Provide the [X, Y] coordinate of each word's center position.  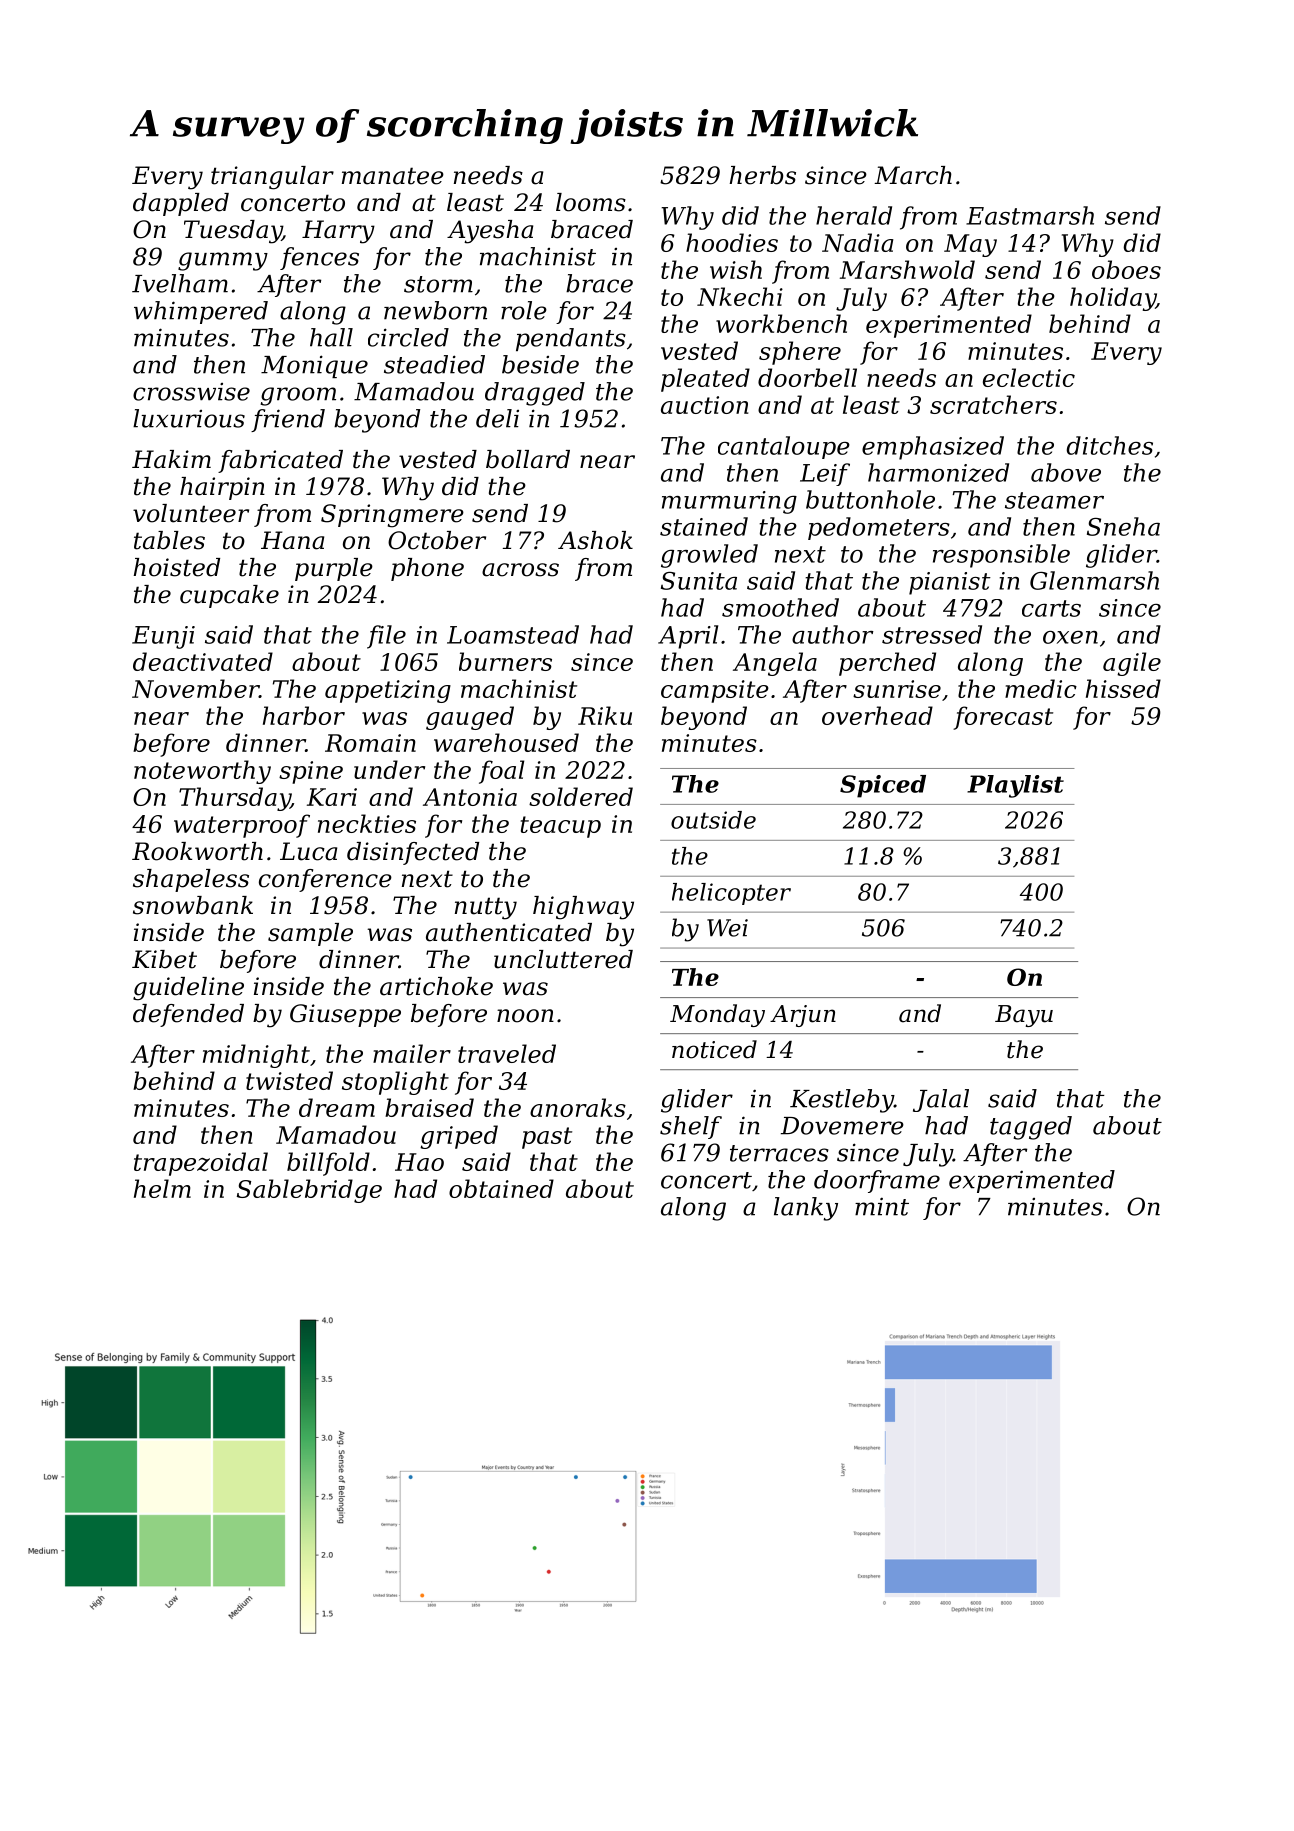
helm [162, 1188]
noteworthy [202, 772]
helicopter [731, 894]
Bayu [1024, 1016]
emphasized [933, 448]
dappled [181, 204]
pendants [571, 339]
